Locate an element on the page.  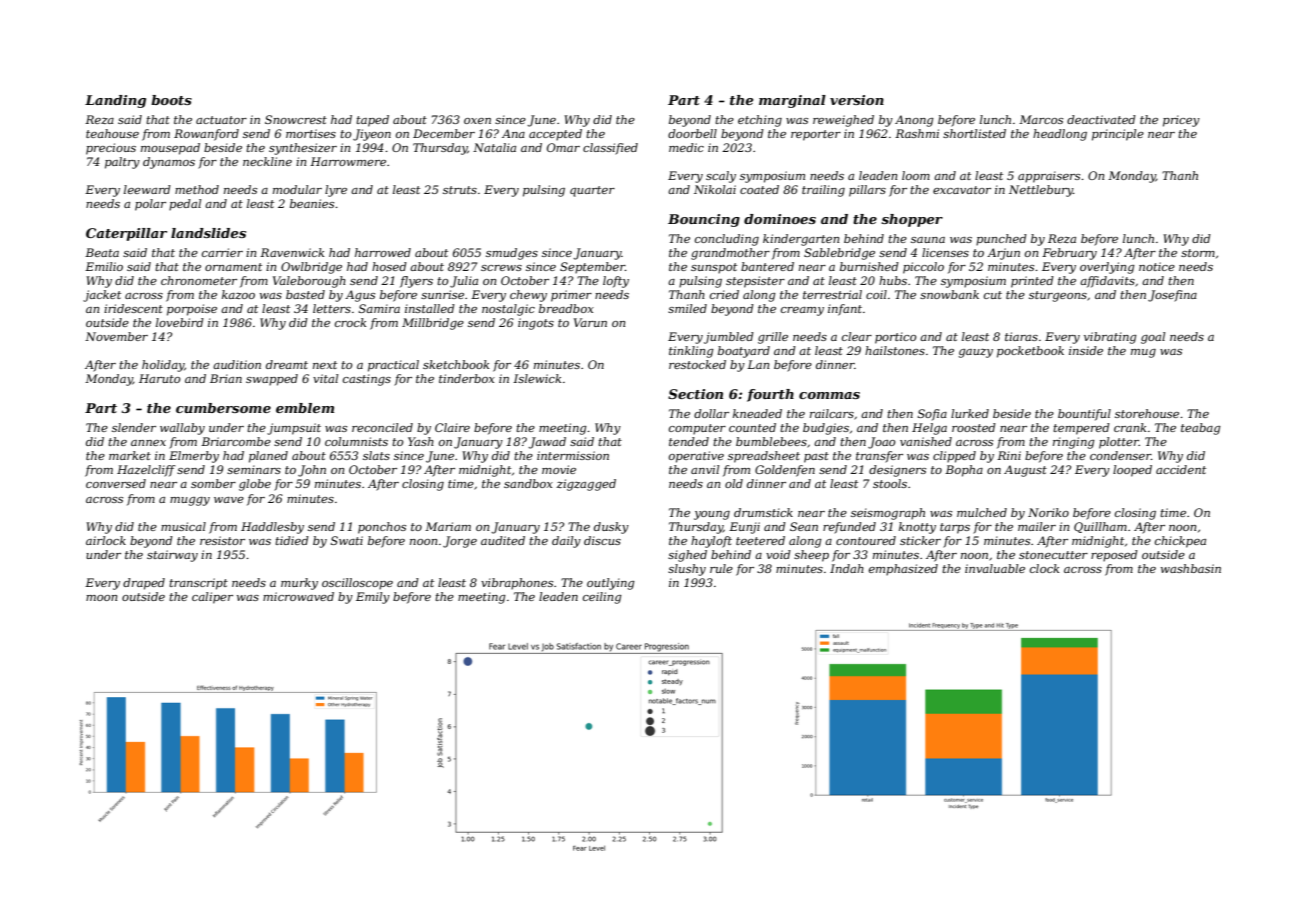
caliper is located at coordinates (212, 598).
